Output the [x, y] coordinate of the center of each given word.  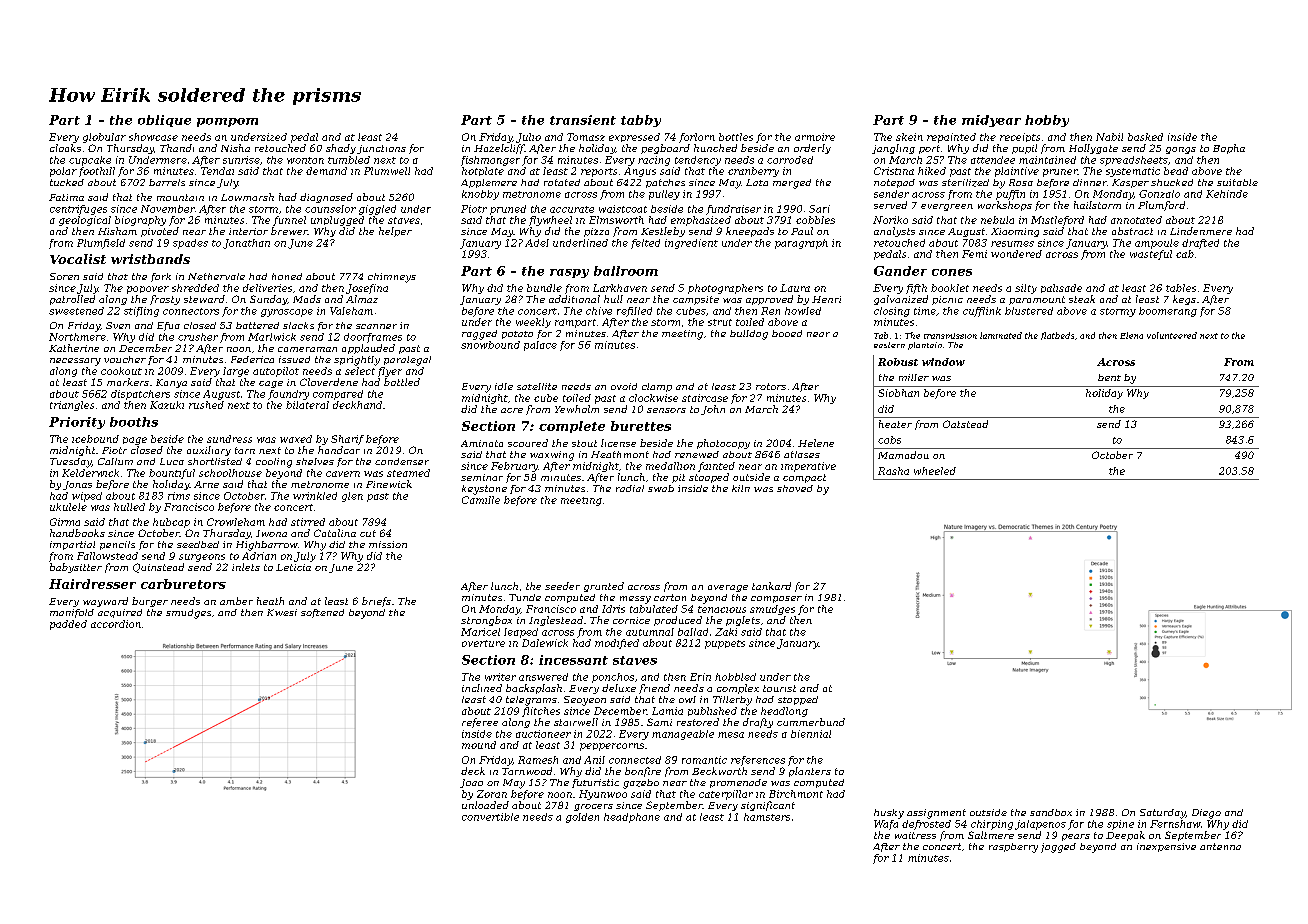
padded [68, 625]
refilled [634, 312]
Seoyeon [585, 701]
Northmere [77, 337]
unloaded [485, 805]
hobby [1047, 121]
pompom [227, 122]
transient [583, 120]
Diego [1206, 814]
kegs [1184, 300]
